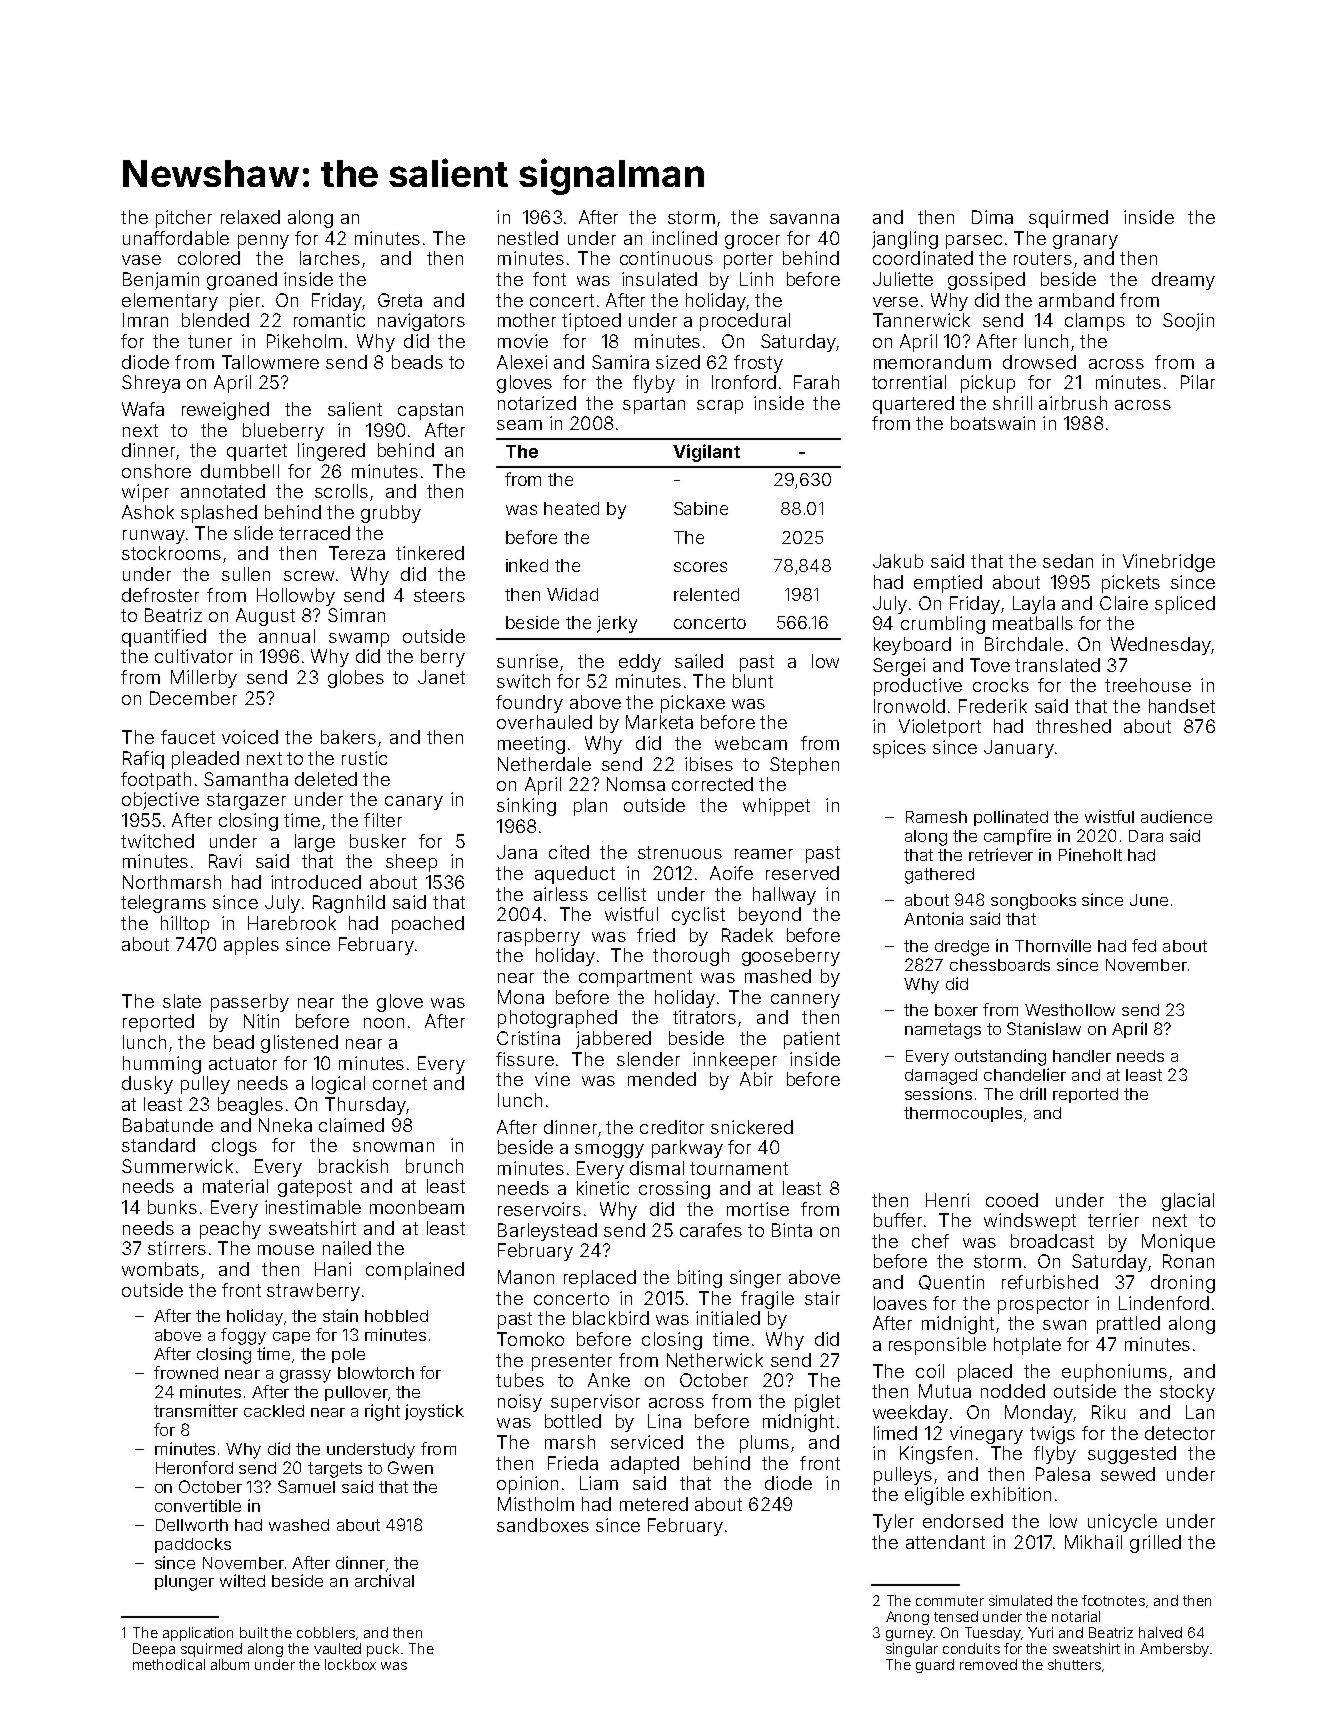 The height and width of the page is (1731, 1337). What do you see at coordinates (935, 1666) in the page?
I see `guard` at bounding box center [935, 1666].
